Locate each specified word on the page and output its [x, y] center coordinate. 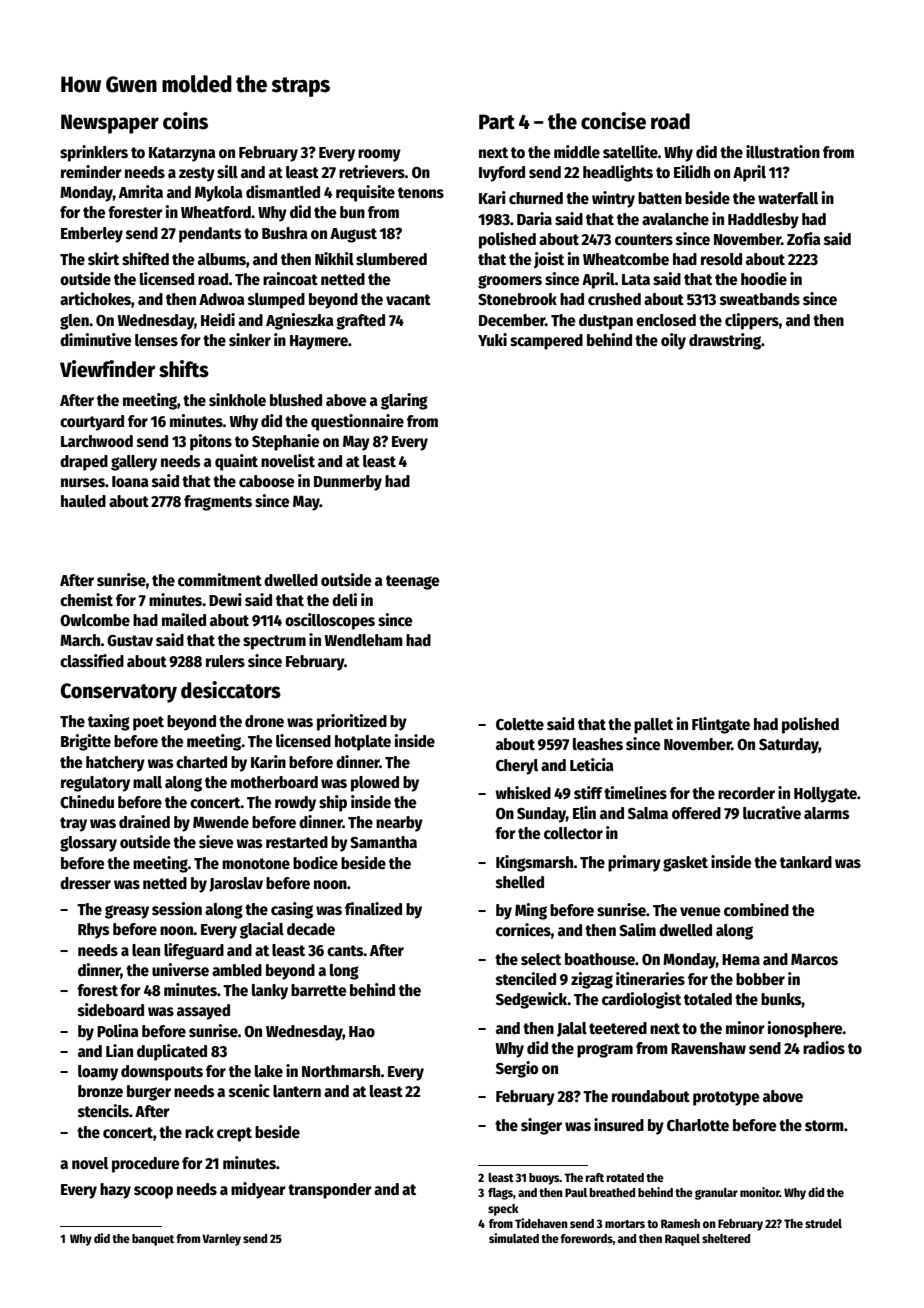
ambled [237, 970]
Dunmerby [348, 483]
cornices [523, 930]
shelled [520, 882]
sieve [216, 841]
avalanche [675, 219]
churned [536, 198]
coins [185, 121]
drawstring [725, 341]
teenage [413, 582]
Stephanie [286, 442]
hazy [115, 1191]
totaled [708, 999]
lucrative [772, 812]
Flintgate [721, 725]
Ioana [130, 481]
